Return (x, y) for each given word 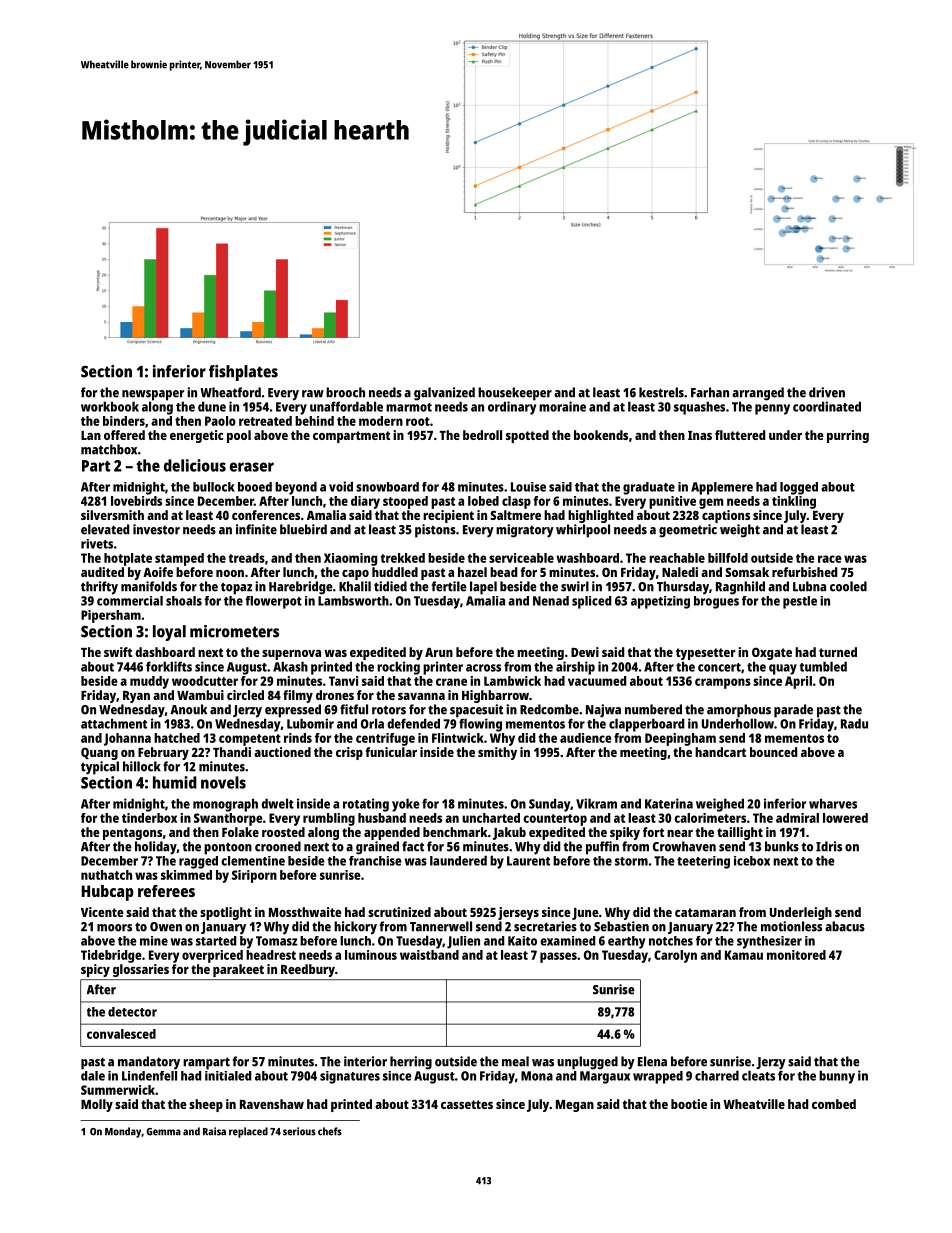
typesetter (705, 654)
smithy (497, 753)
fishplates (243, 373)
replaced (248, 1132)
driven (827, 392)
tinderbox (149, 818)
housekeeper (515, 394)
